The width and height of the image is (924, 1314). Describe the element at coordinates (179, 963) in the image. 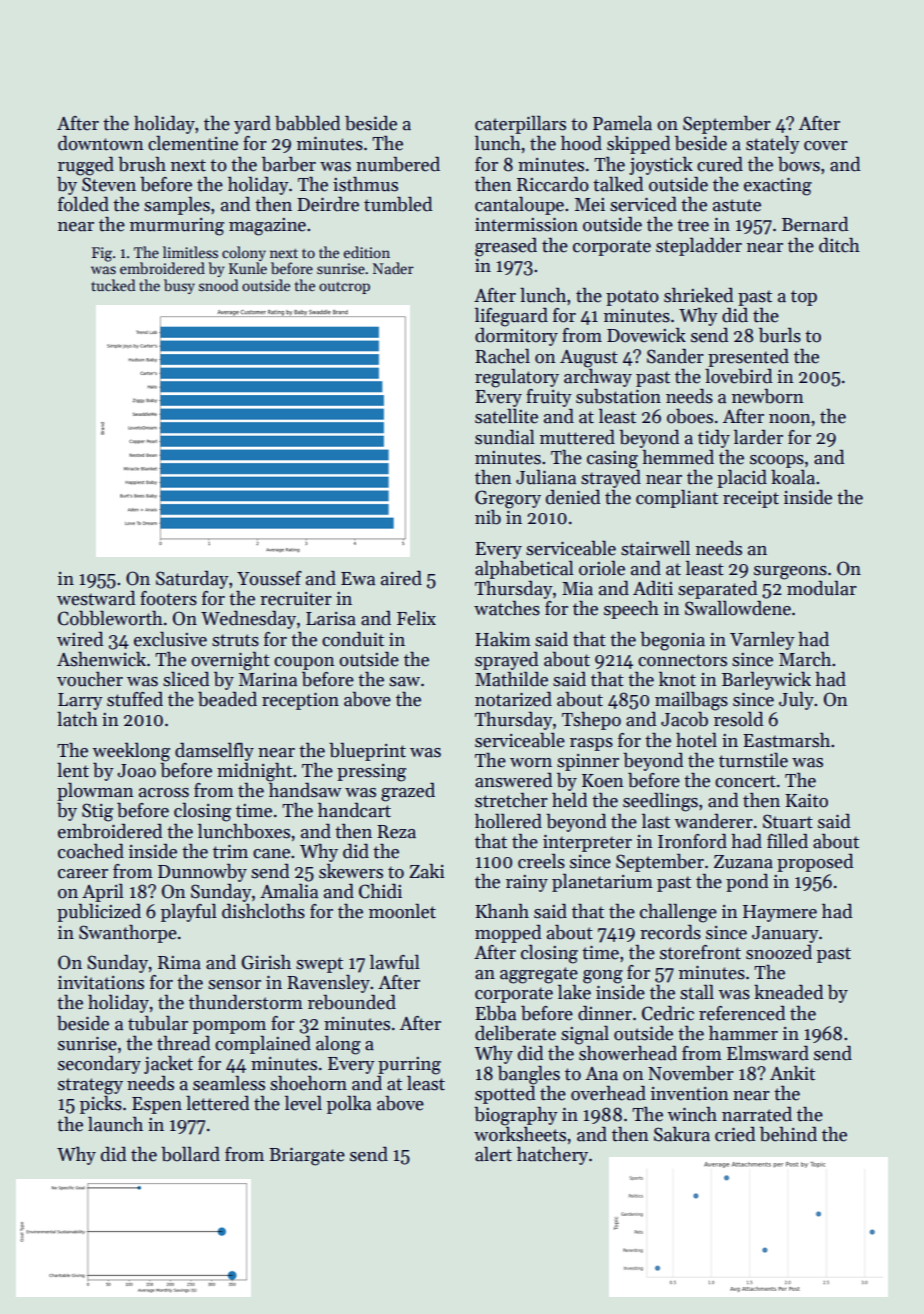

I see `Rima` at that location.
